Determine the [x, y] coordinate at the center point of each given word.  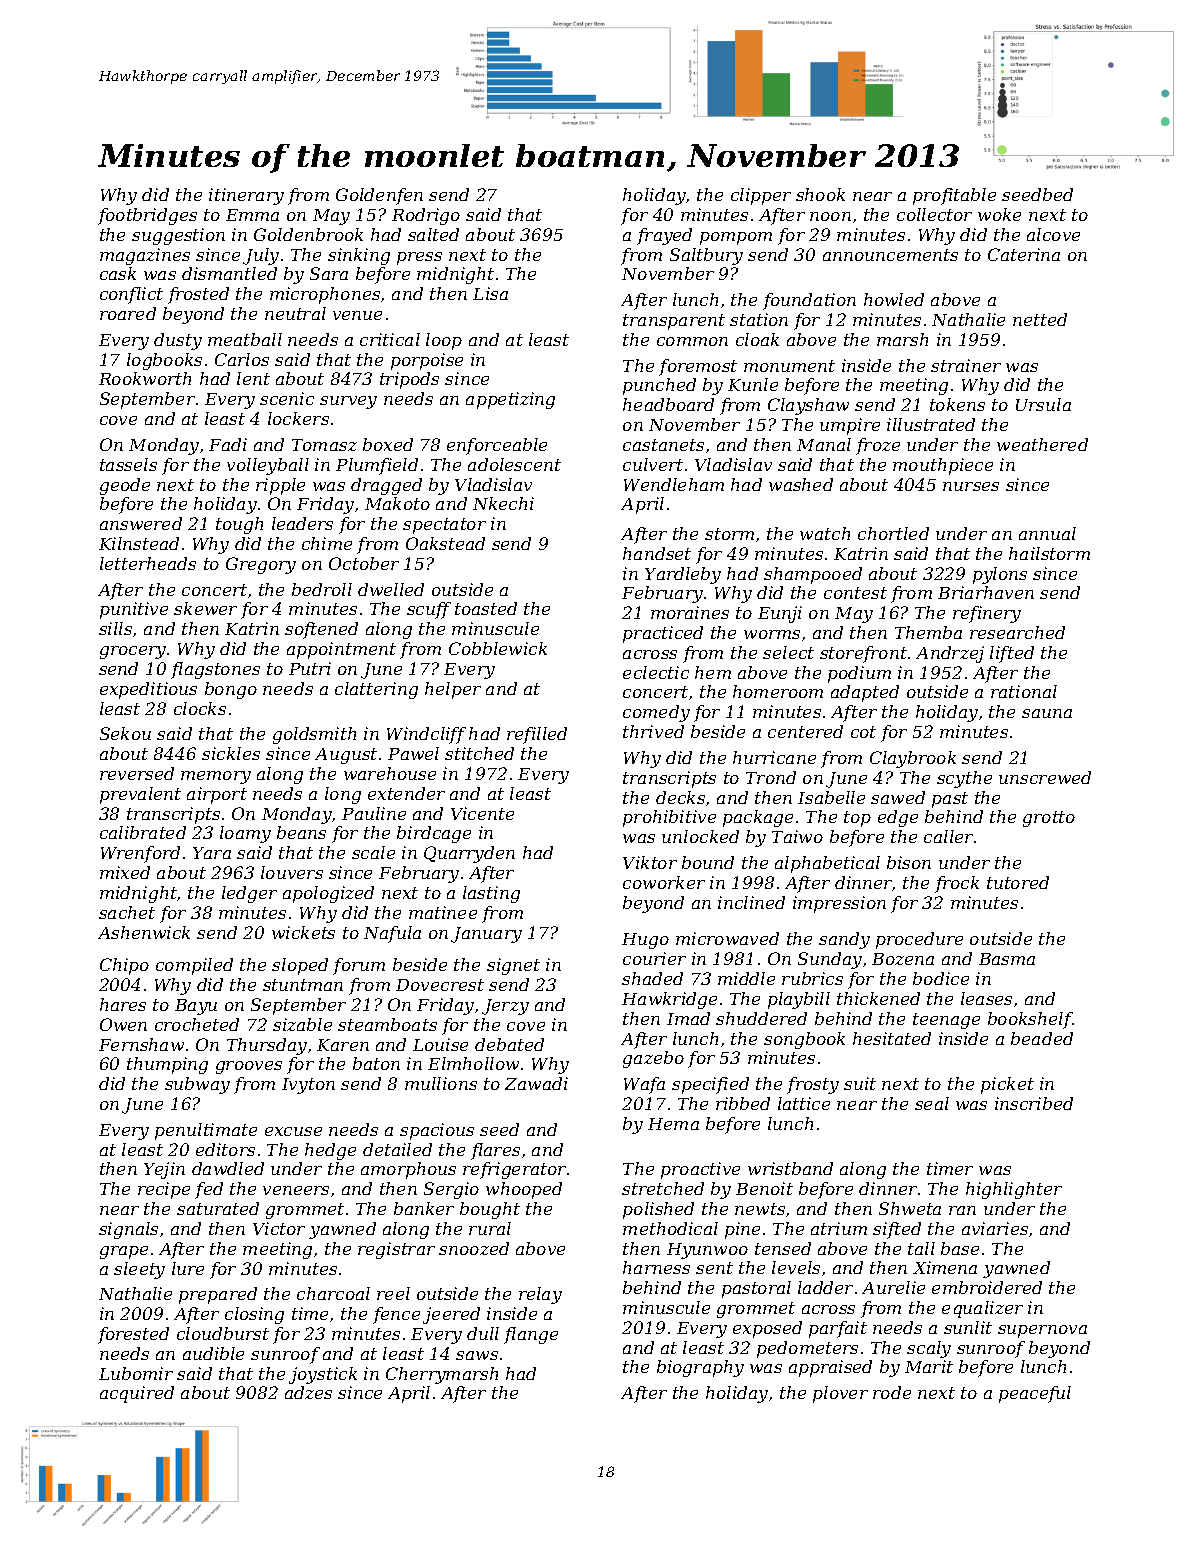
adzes [308, 1392]
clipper [761, 196]
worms [772, 634]
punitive [134, 610]
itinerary [246, 196]
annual [1047, 533]
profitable [954, 196]
